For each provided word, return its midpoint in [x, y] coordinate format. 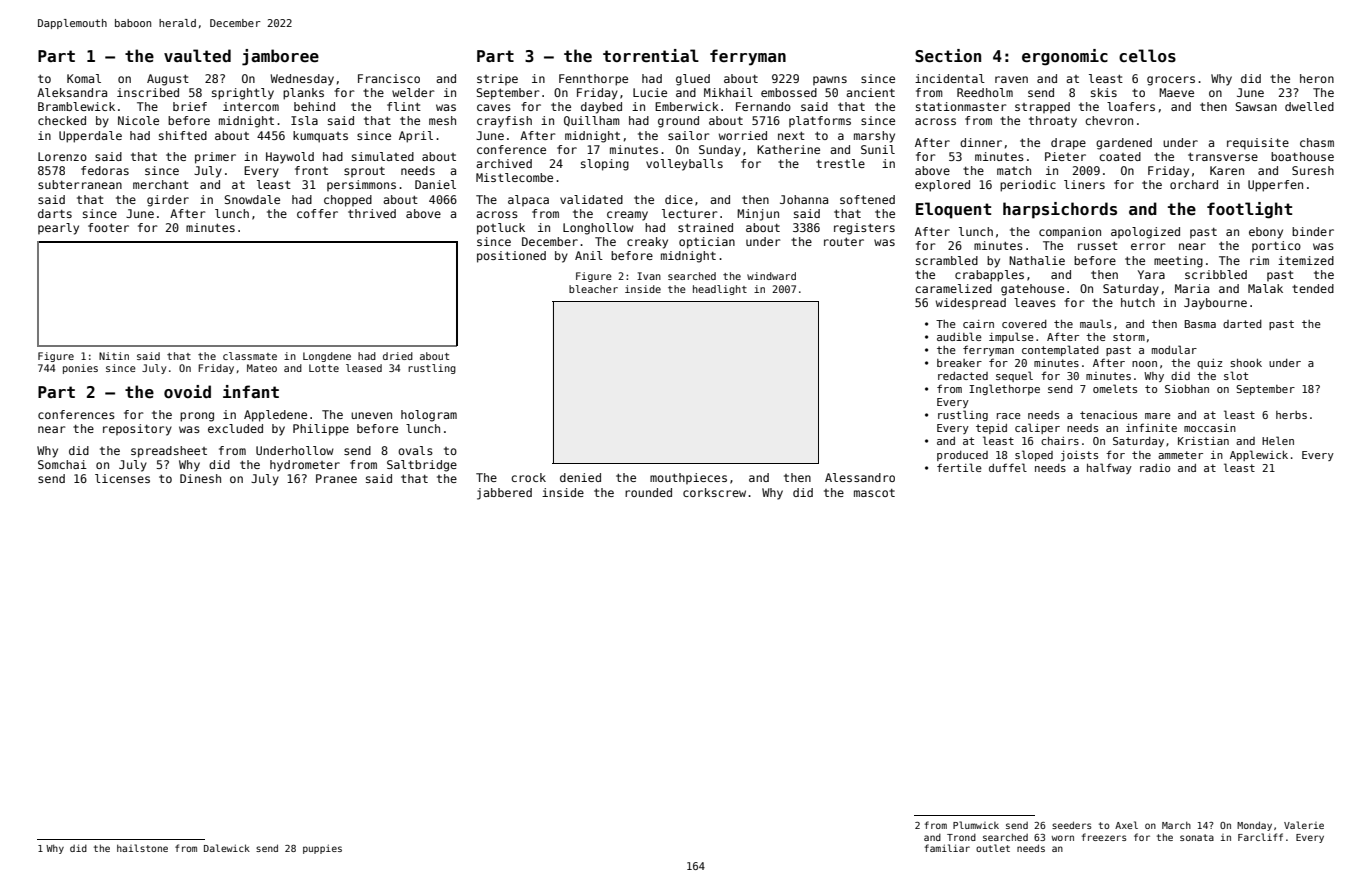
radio [1155, 468]
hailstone [142, 848]
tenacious [1108, 415]
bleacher [593, 289]
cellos [1147, 56]
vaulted [197, 56]
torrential [651, 56]
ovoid [187, 391]
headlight [720, 290]
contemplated [1060, 350]
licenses [122, 478]
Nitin [114, 356]
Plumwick [976, 825]
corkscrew [714, 492]
